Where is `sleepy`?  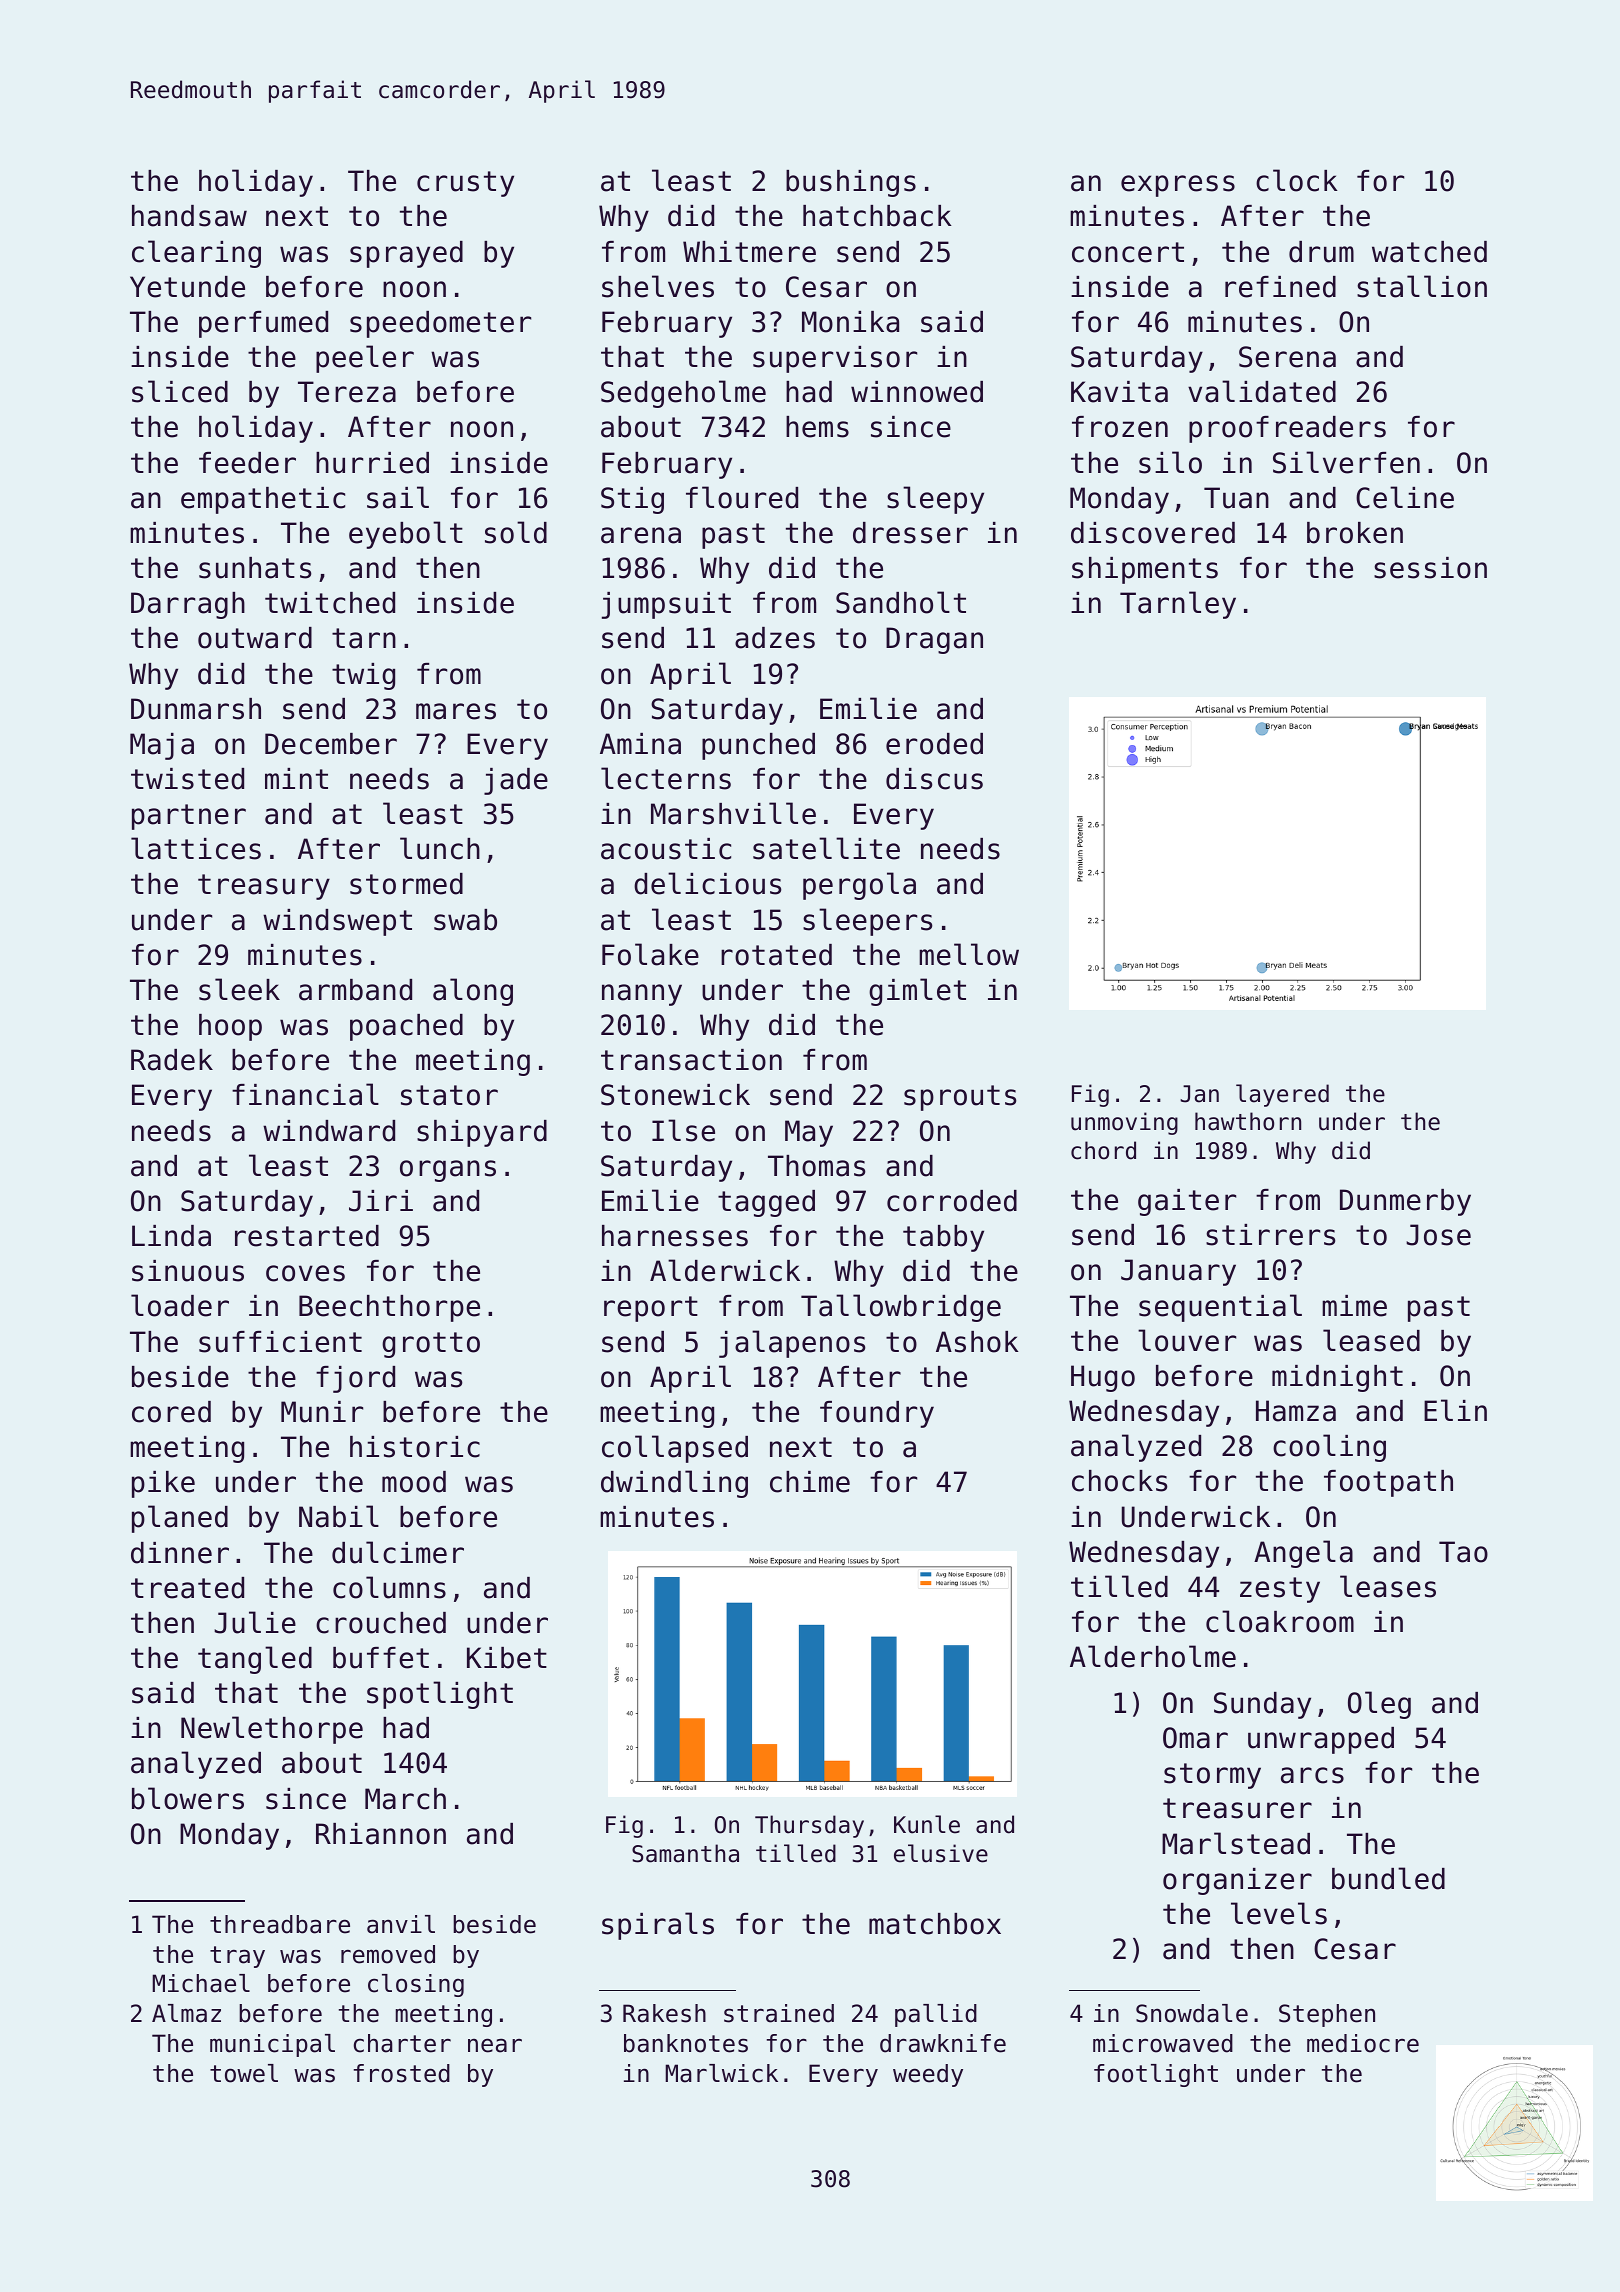 sleepy is located at coordinates (935, 500).
